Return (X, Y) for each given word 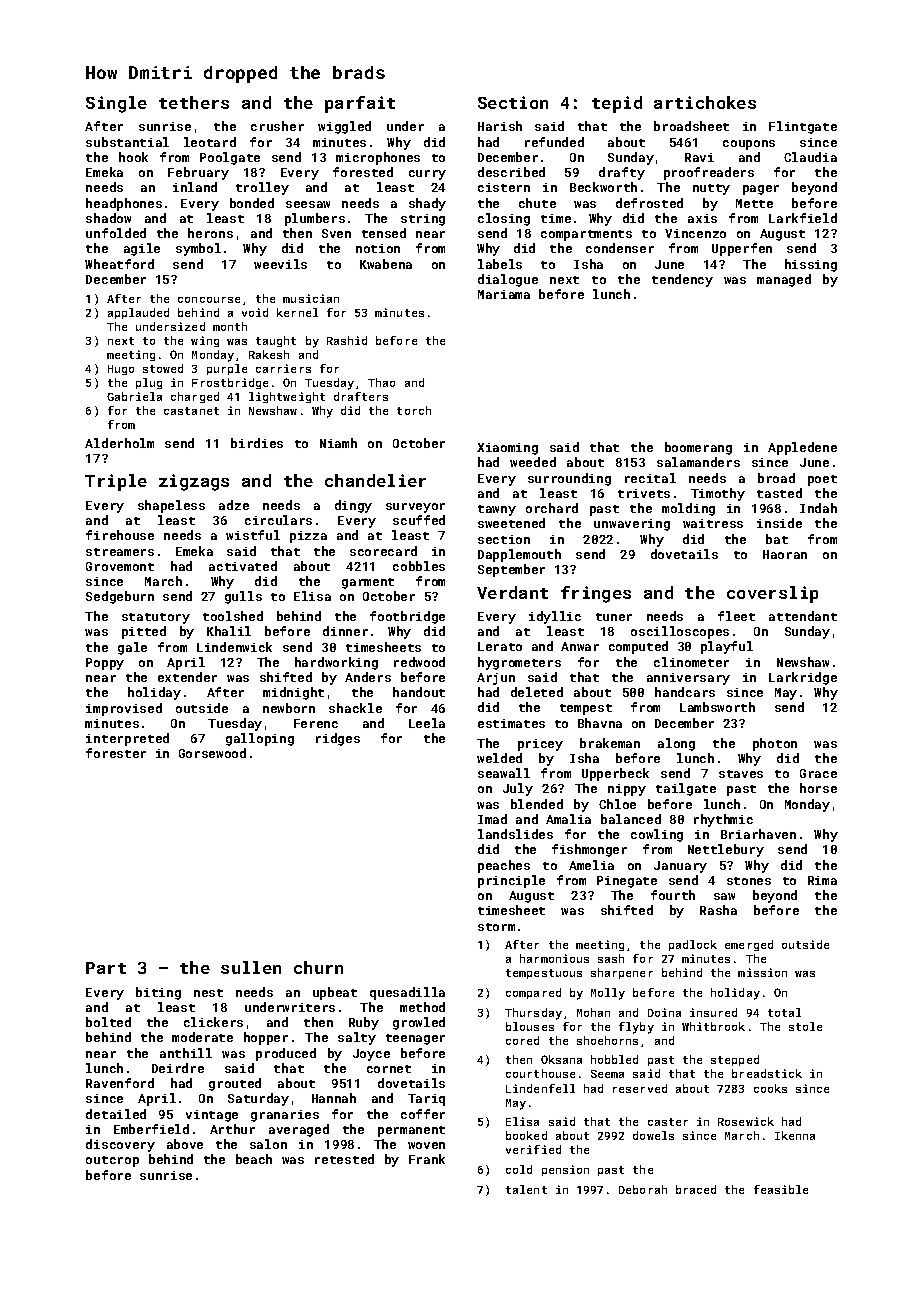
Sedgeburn (120, 597)
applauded (138, 313)
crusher (277, 126)
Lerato (500, 646)
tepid (617, 104)
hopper (266, 1038)
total (784, 1012)
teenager (415, 1039)
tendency (682, 280)
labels (500, 264)
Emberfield (151, 1129)
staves (741, 774)
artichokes (705, 102)
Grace (818, 773)
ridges (338, 739)
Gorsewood (212, 753)
